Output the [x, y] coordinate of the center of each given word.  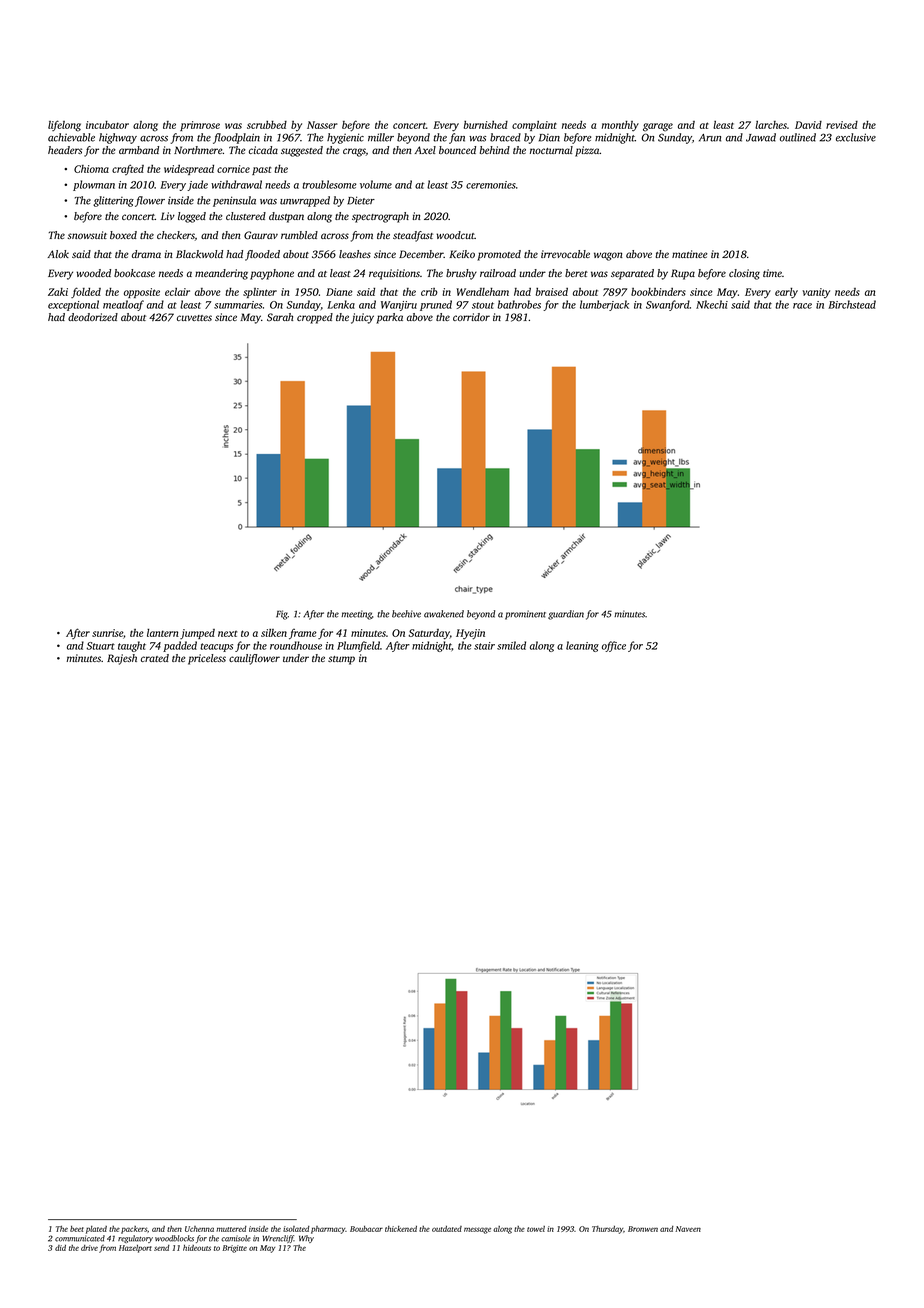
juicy [362, 318]
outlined [798, 137]
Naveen [688, 1229]
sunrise [107, 633]
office [614, 646]
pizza [587, 151]
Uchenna [199, 1229]
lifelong [64, 126]
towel [536, 1229]
